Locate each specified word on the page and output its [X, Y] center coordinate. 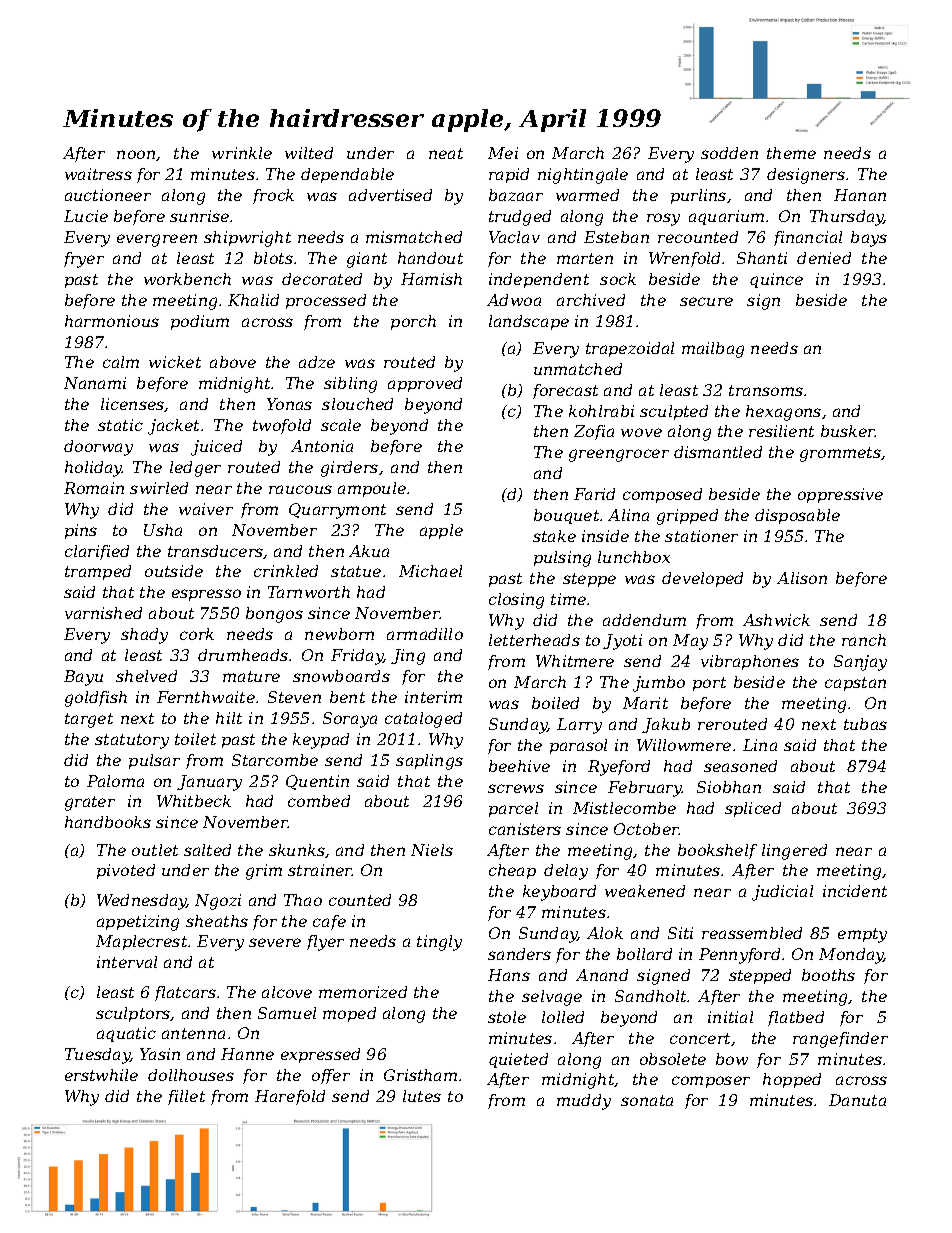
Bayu [83, 678]
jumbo [659, 684]
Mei [503, 153]
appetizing [138, 923]
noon [136, 154]
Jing [408, 657]
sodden [729, 153]
